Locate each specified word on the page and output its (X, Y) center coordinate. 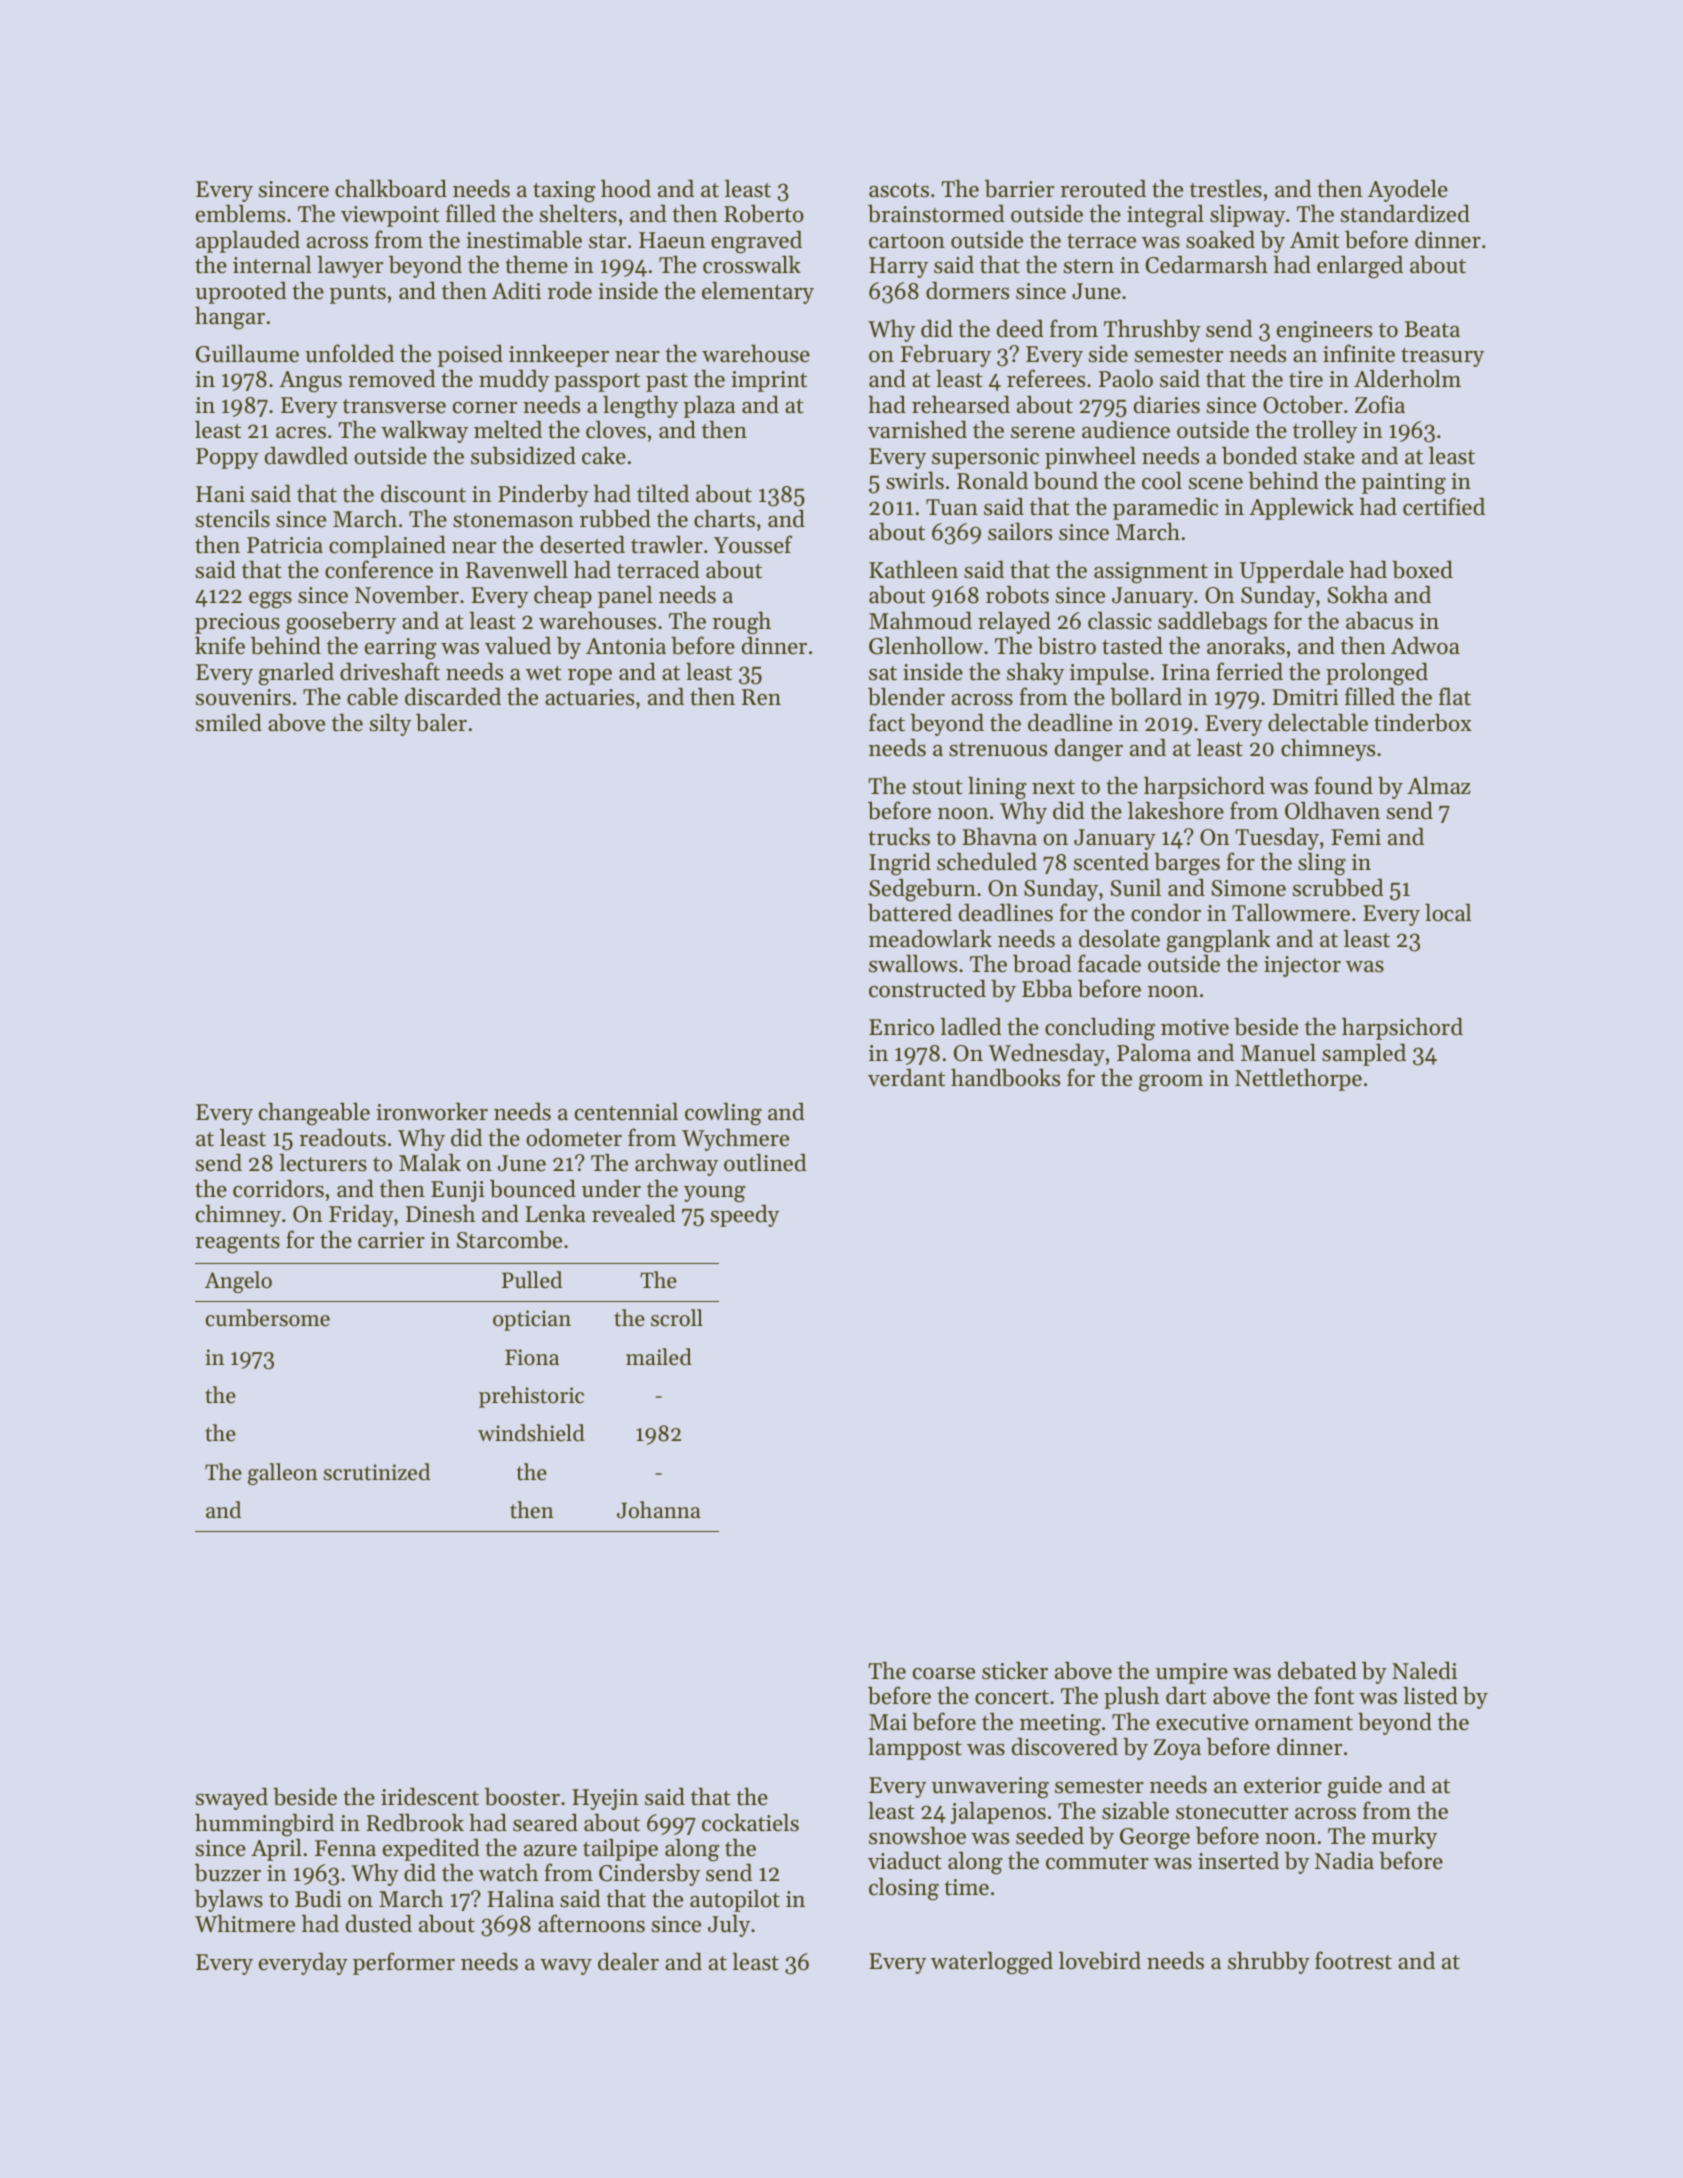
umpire (1192, 1673)
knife (220, 645)
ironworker (432, 1112)
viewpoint (390, 216)
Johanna (659, 1510)
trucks (899, 837)
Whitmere (245, 1923)
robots (1017, 595)
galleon (283, 1474)
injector (1302, 966)
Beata (1432, 329)
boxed (1422, 570)
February (946, 356)
